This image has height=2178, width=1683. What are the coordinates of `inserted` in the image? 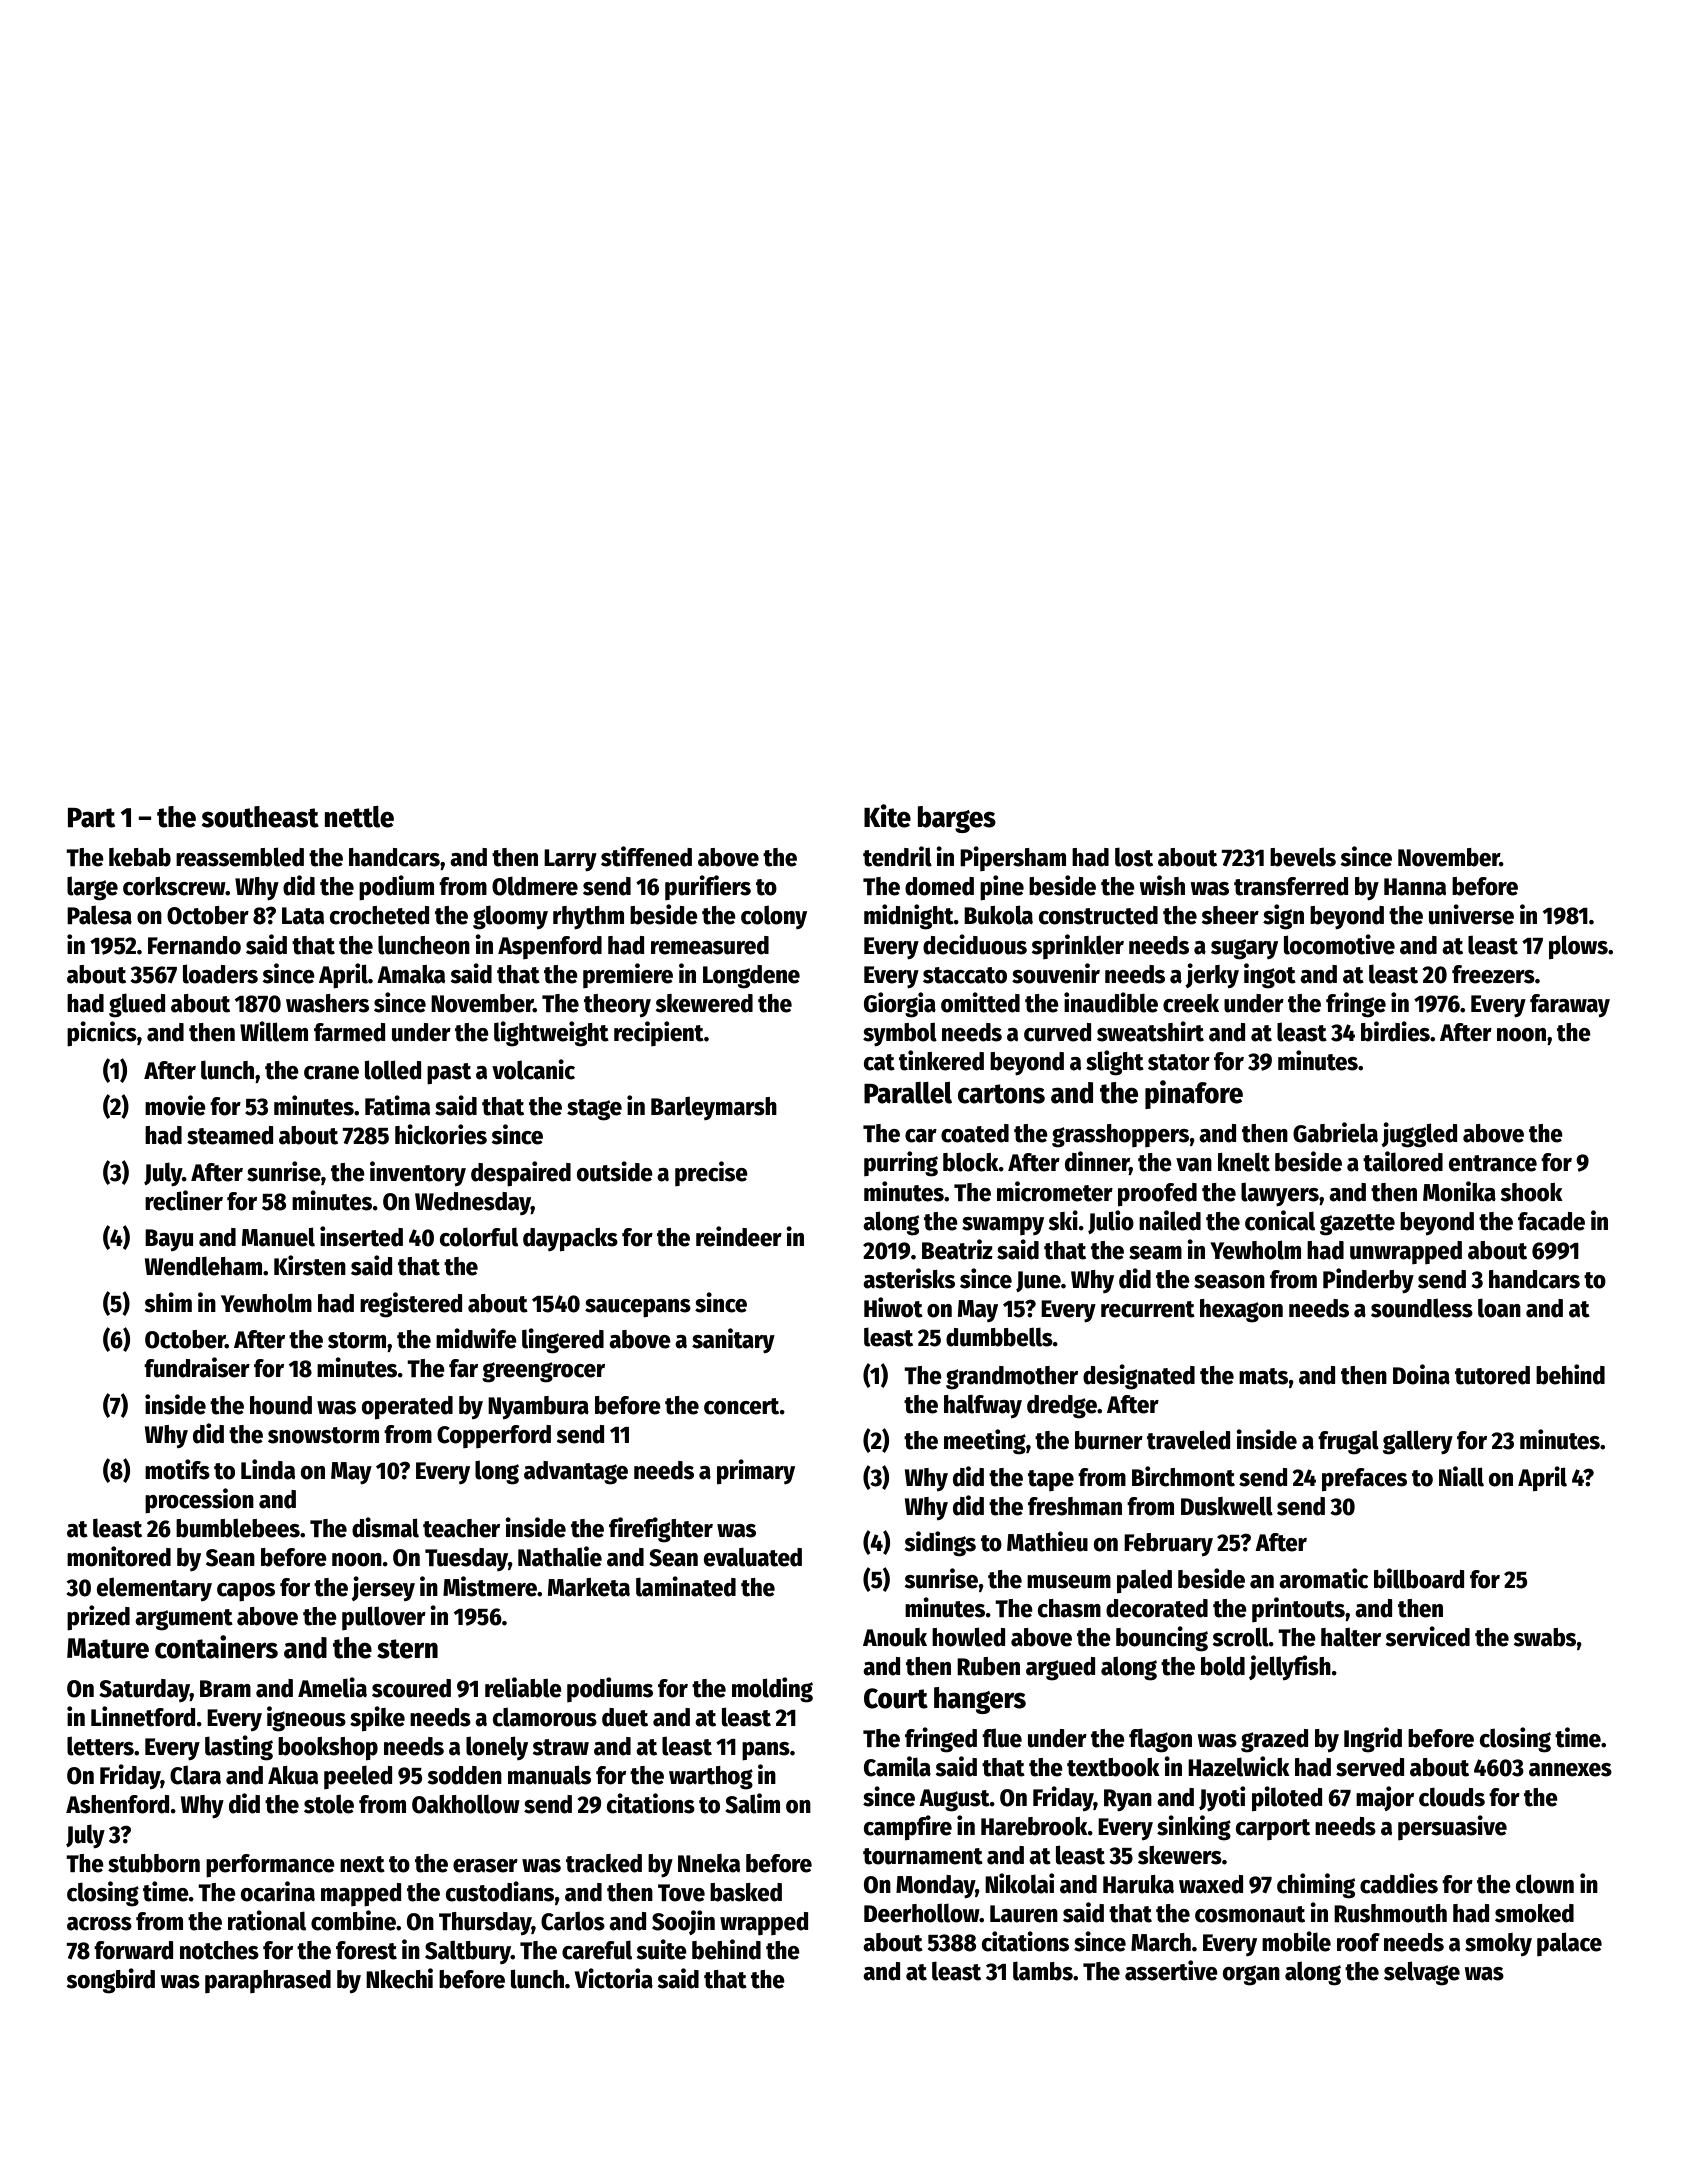 It's located at (361, 1236).
